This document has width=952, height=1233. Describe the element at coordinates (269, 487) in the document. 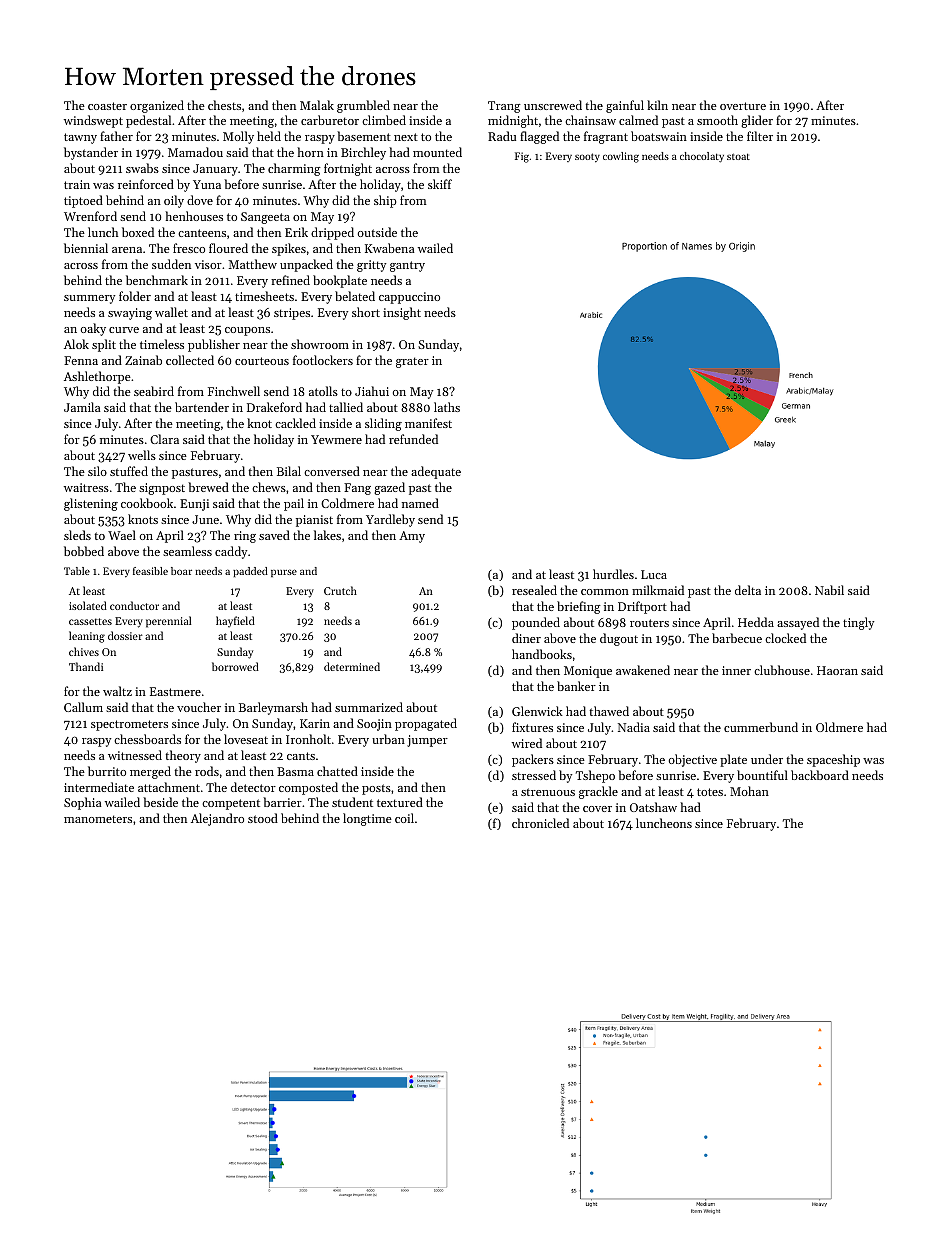

I see `chews` at that location.
